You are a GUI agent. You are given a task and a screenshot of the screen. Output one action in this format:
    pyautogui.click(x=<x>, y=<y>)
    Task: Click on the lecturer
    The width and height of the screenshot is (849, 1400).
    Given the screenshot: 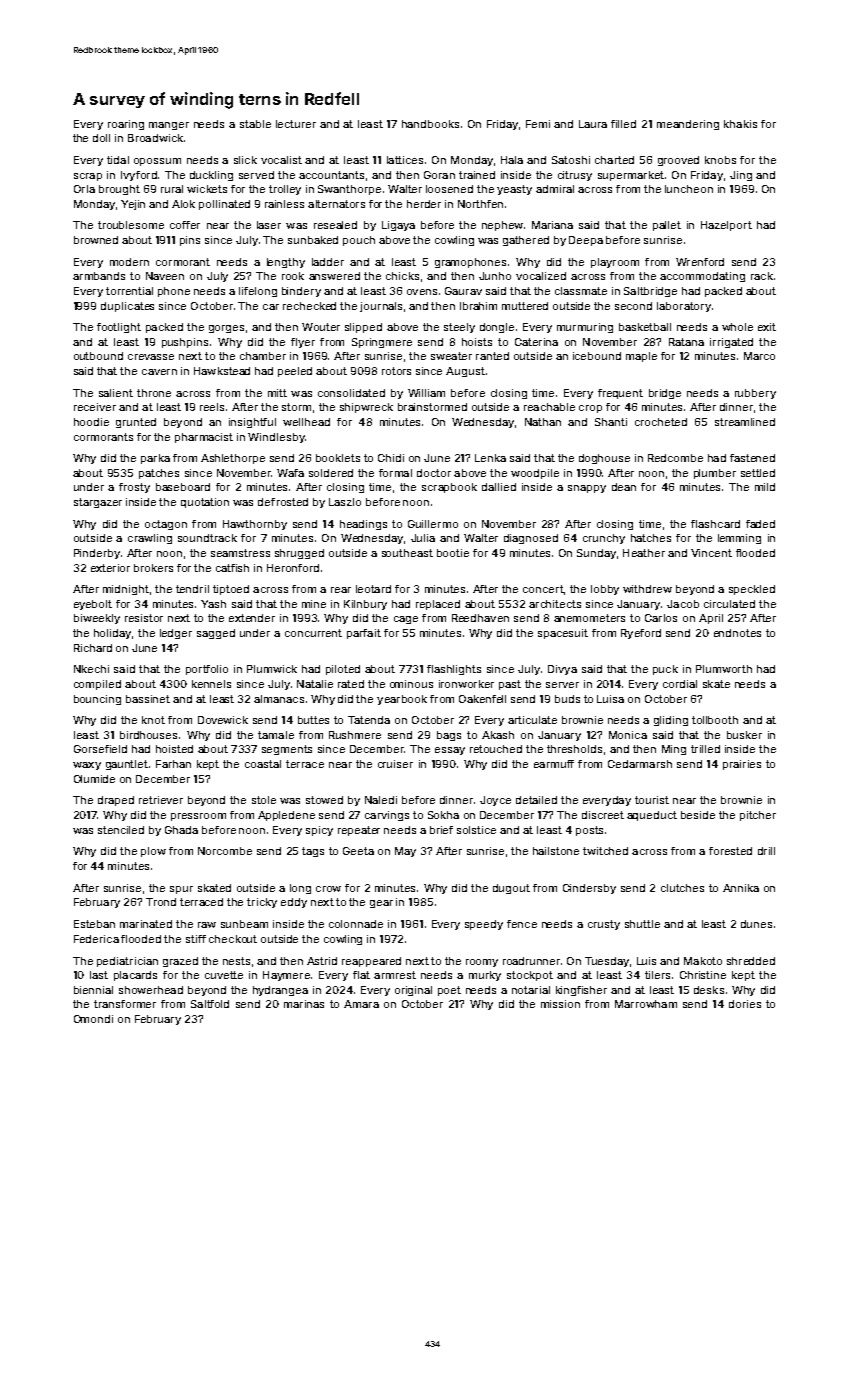 What is the action you would take?
    pyautogui.click(x=296, y=124)
